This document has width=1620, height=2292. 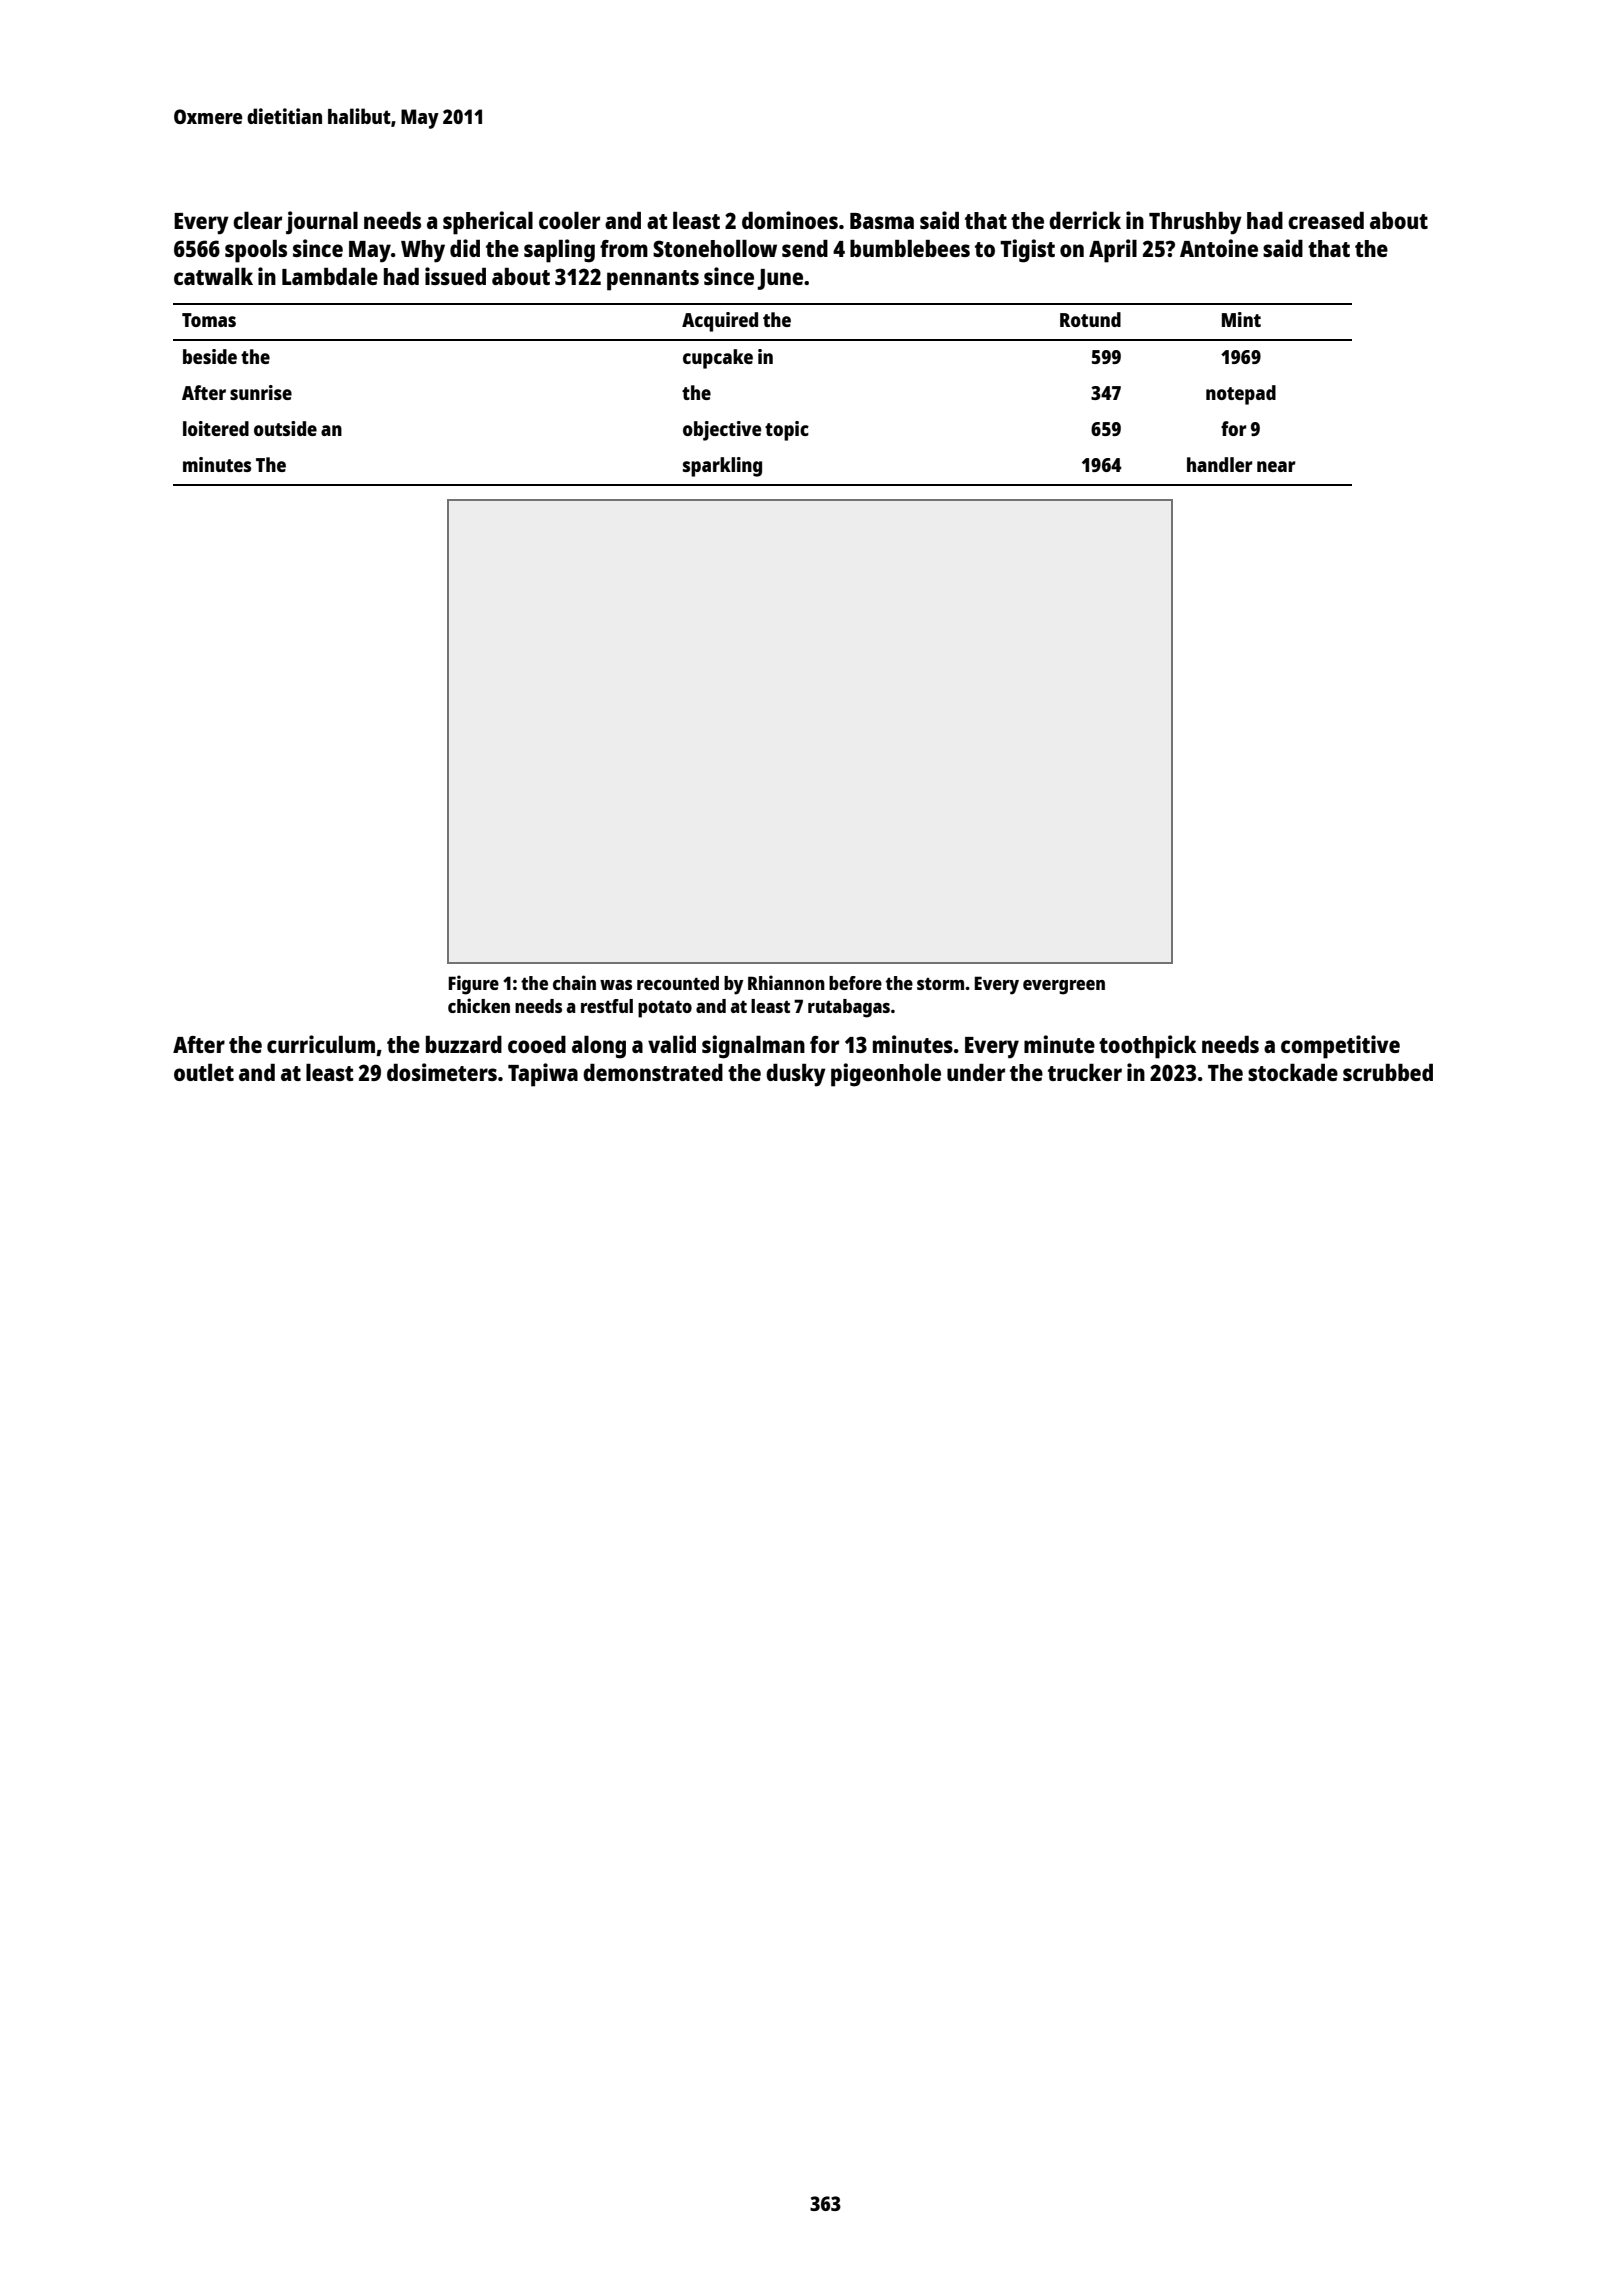 I want to click on issued, so click(x=455, y=276).
